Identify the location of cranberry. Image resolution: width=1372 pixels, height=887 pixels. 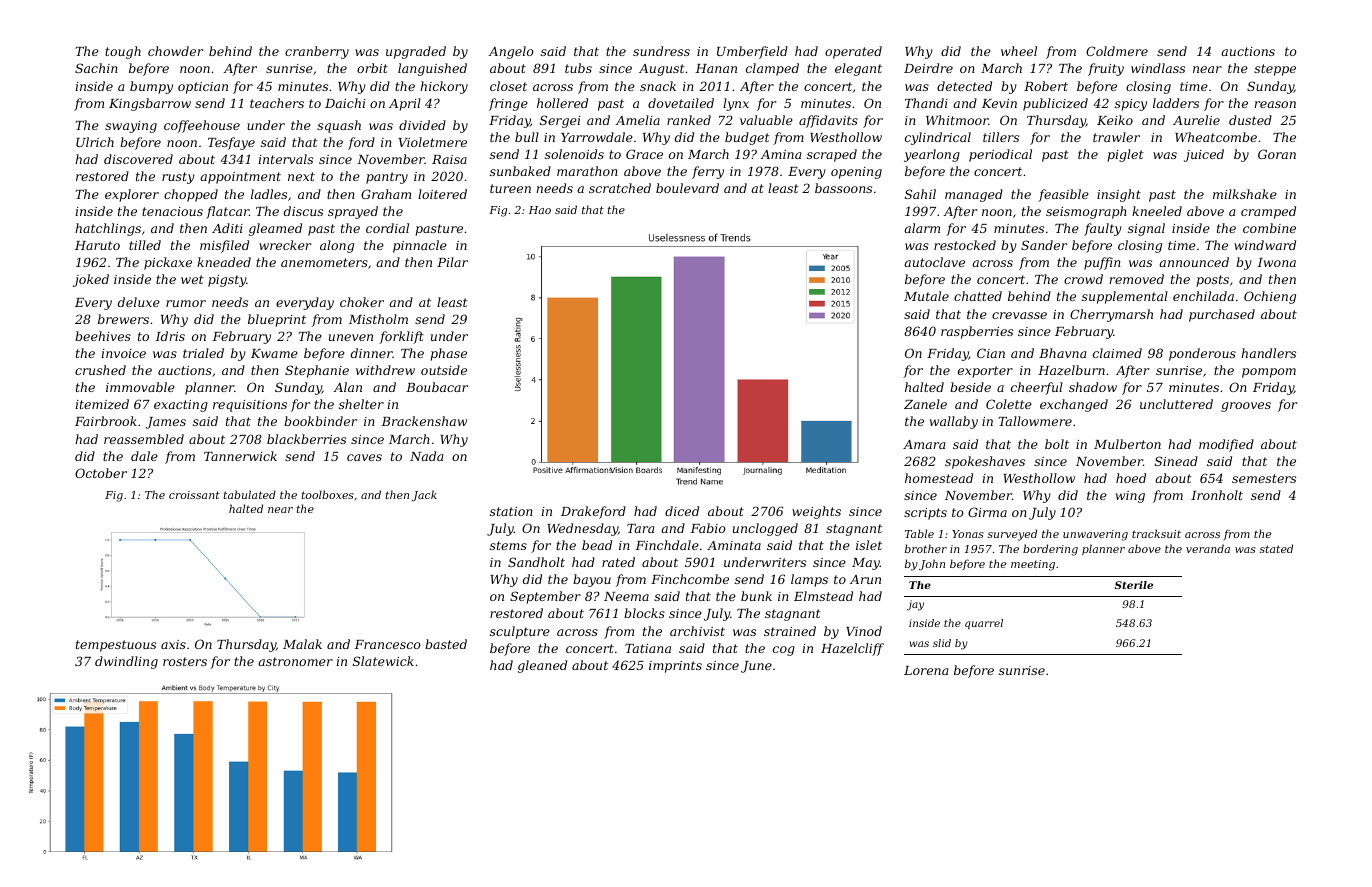
(317, 52).
